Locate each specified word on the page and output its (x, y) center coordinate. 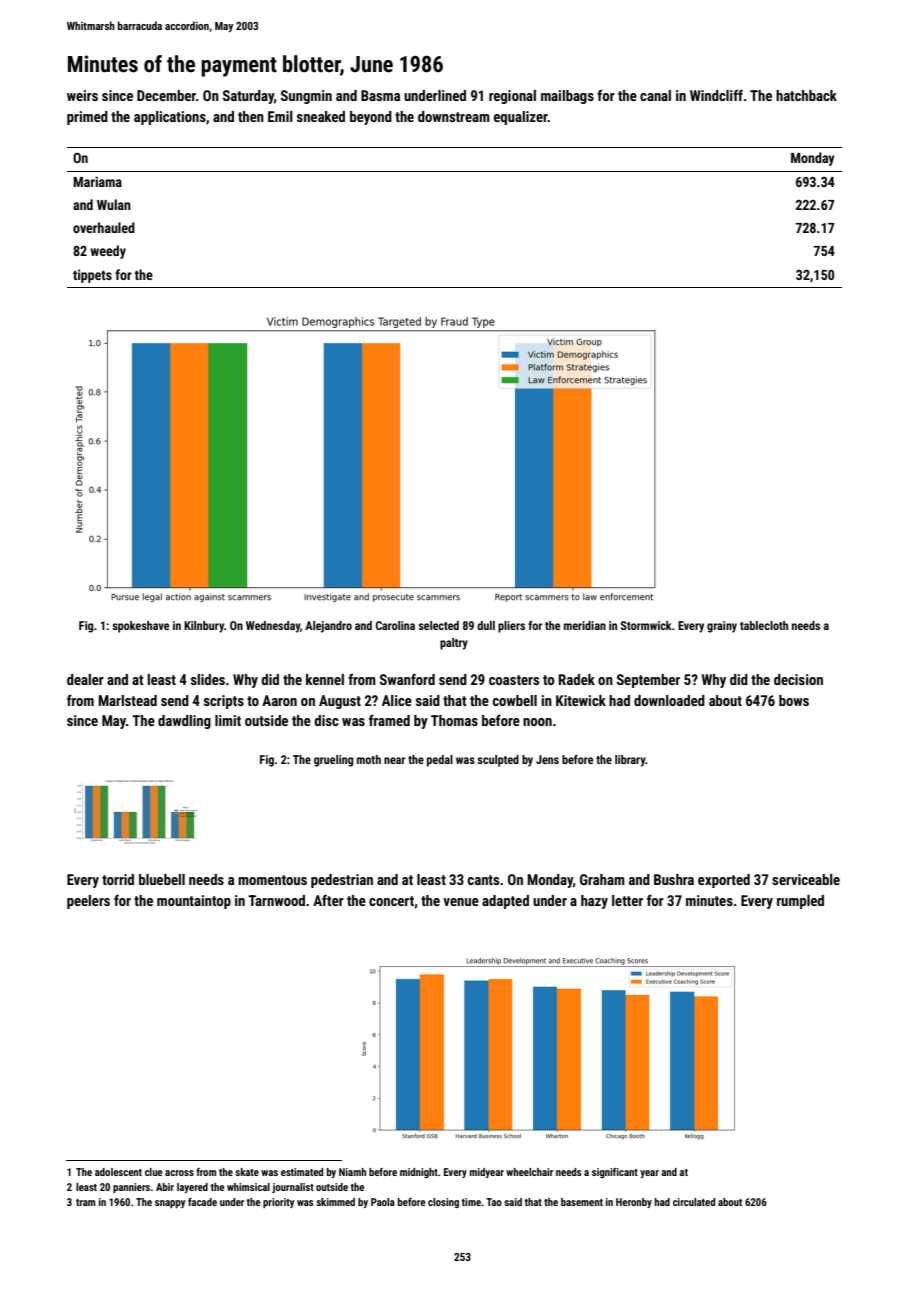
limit (228, 720)
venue (461, 902)
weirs (82, 95)
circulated (694, 1202)
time (471, 1202)
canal (655, 95)
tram (85, 1202)
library (630, 761)
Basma (380, 95)
